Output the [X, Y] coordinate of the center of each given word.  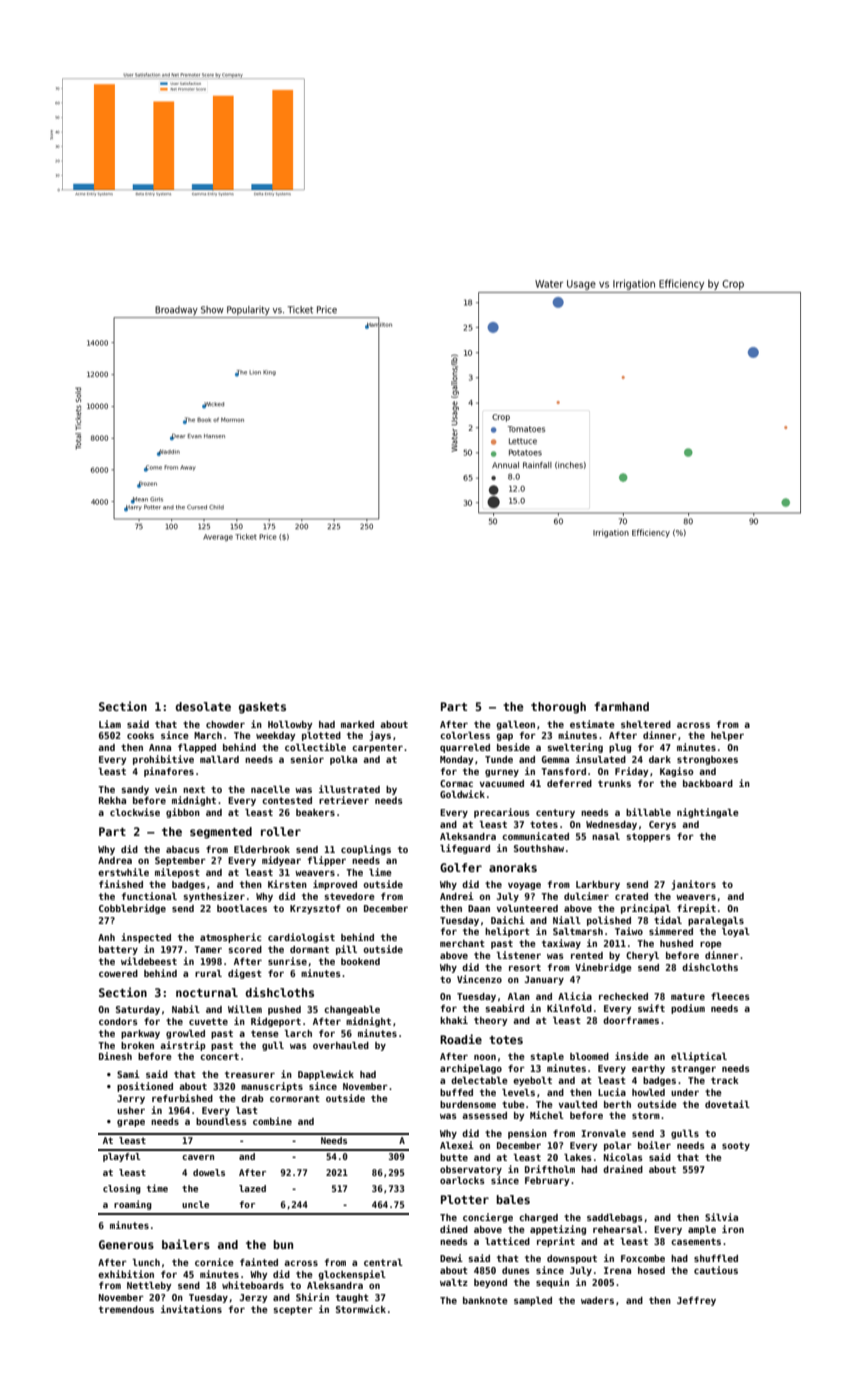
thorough [558, 708]
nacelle [270, 789]
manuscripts [272, 1087]
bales [513, 1199]
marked [357, 724]
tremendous [126, 1309]
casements [696, 1241]
